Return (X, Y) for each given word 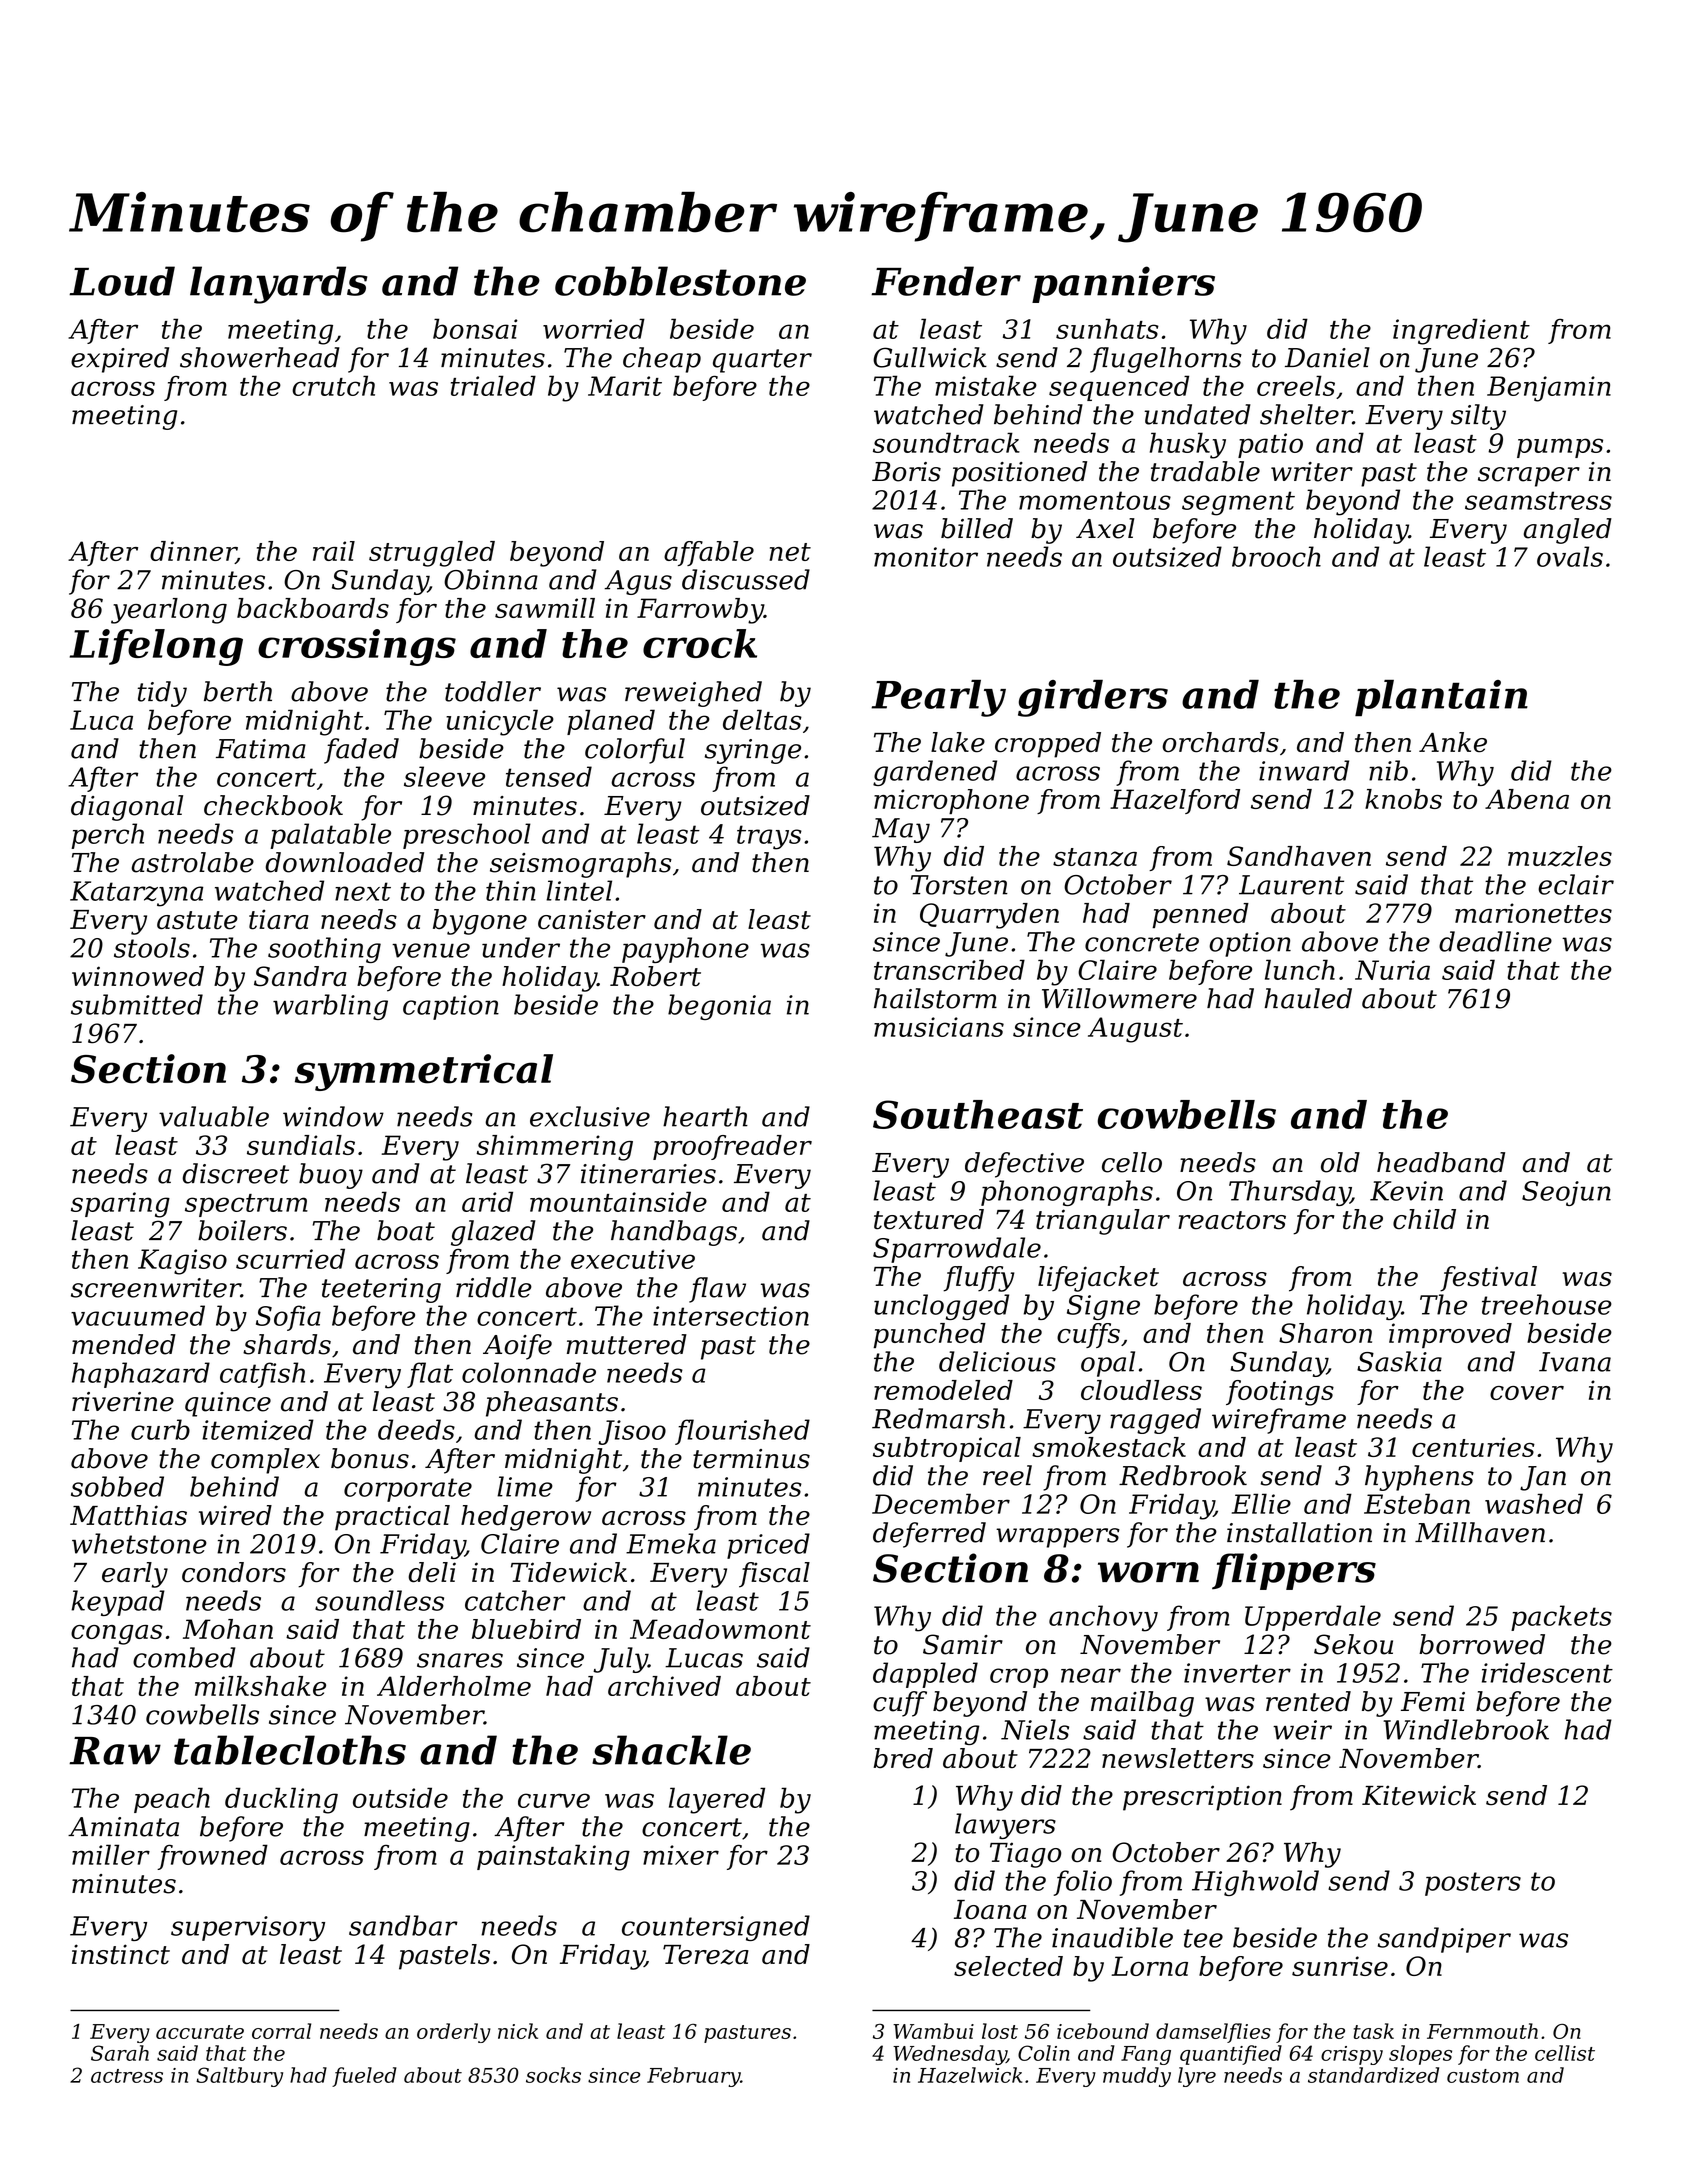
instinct (121, 1954)
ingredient (1461, 331)
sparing (120, 1205)
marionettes (1533, 913)
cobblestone (680, 281)
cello (1132, 1162)
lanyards (278, 285)
